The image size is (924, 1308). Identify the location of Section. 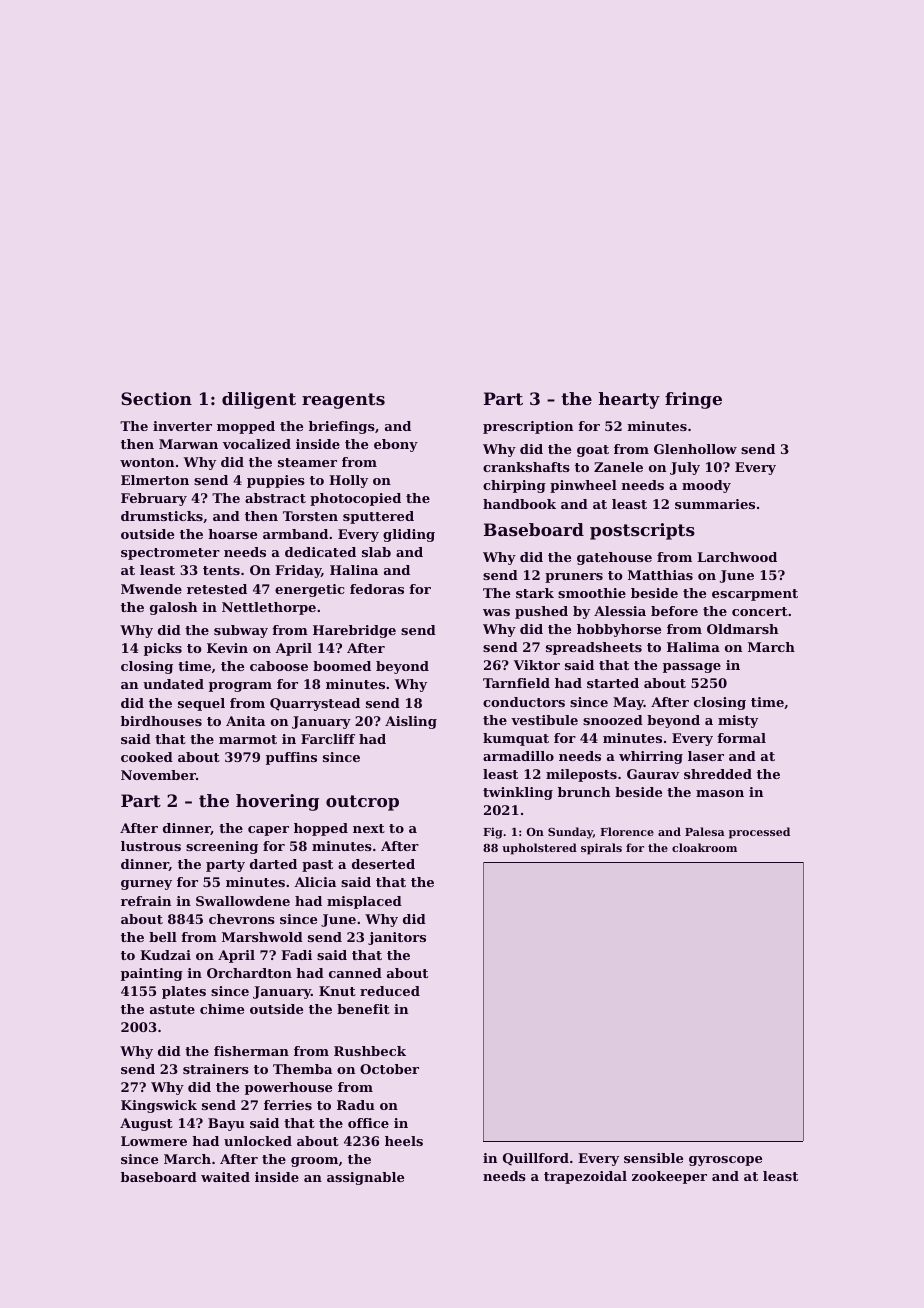
(156, 398).
